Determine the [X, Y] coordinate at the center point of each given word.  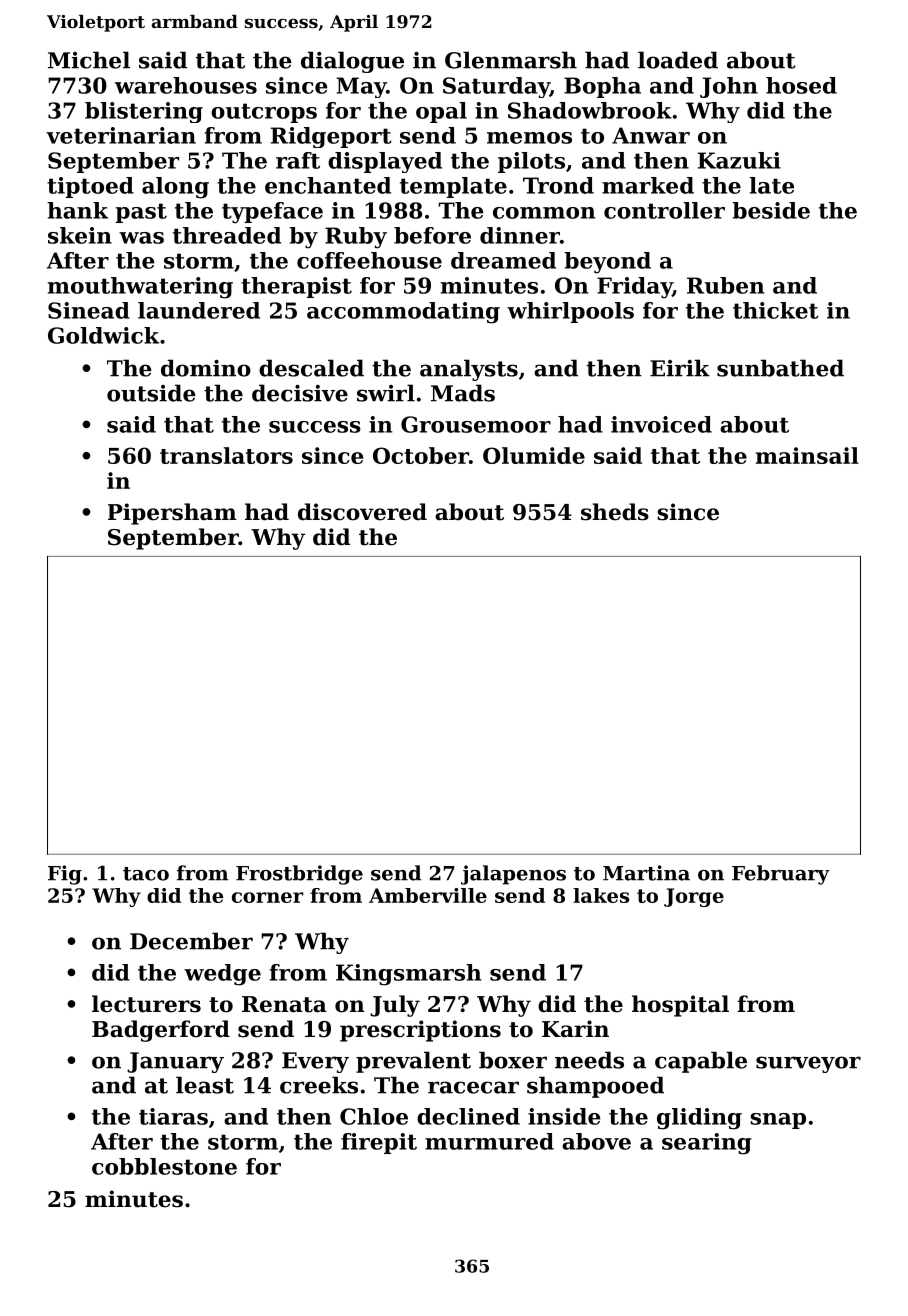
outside [151, 393]
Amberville [428, 895]
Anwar [651, 135]
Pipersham [172, 514]
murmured [489, 1141]
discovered [362, 512]
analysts [469, 370]
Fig [65, 875]
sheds [615, 512]
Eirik [680, 368]
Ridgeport [331, 137]
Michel [89, 60]
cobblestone [164, 1166]
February [781, 875]
